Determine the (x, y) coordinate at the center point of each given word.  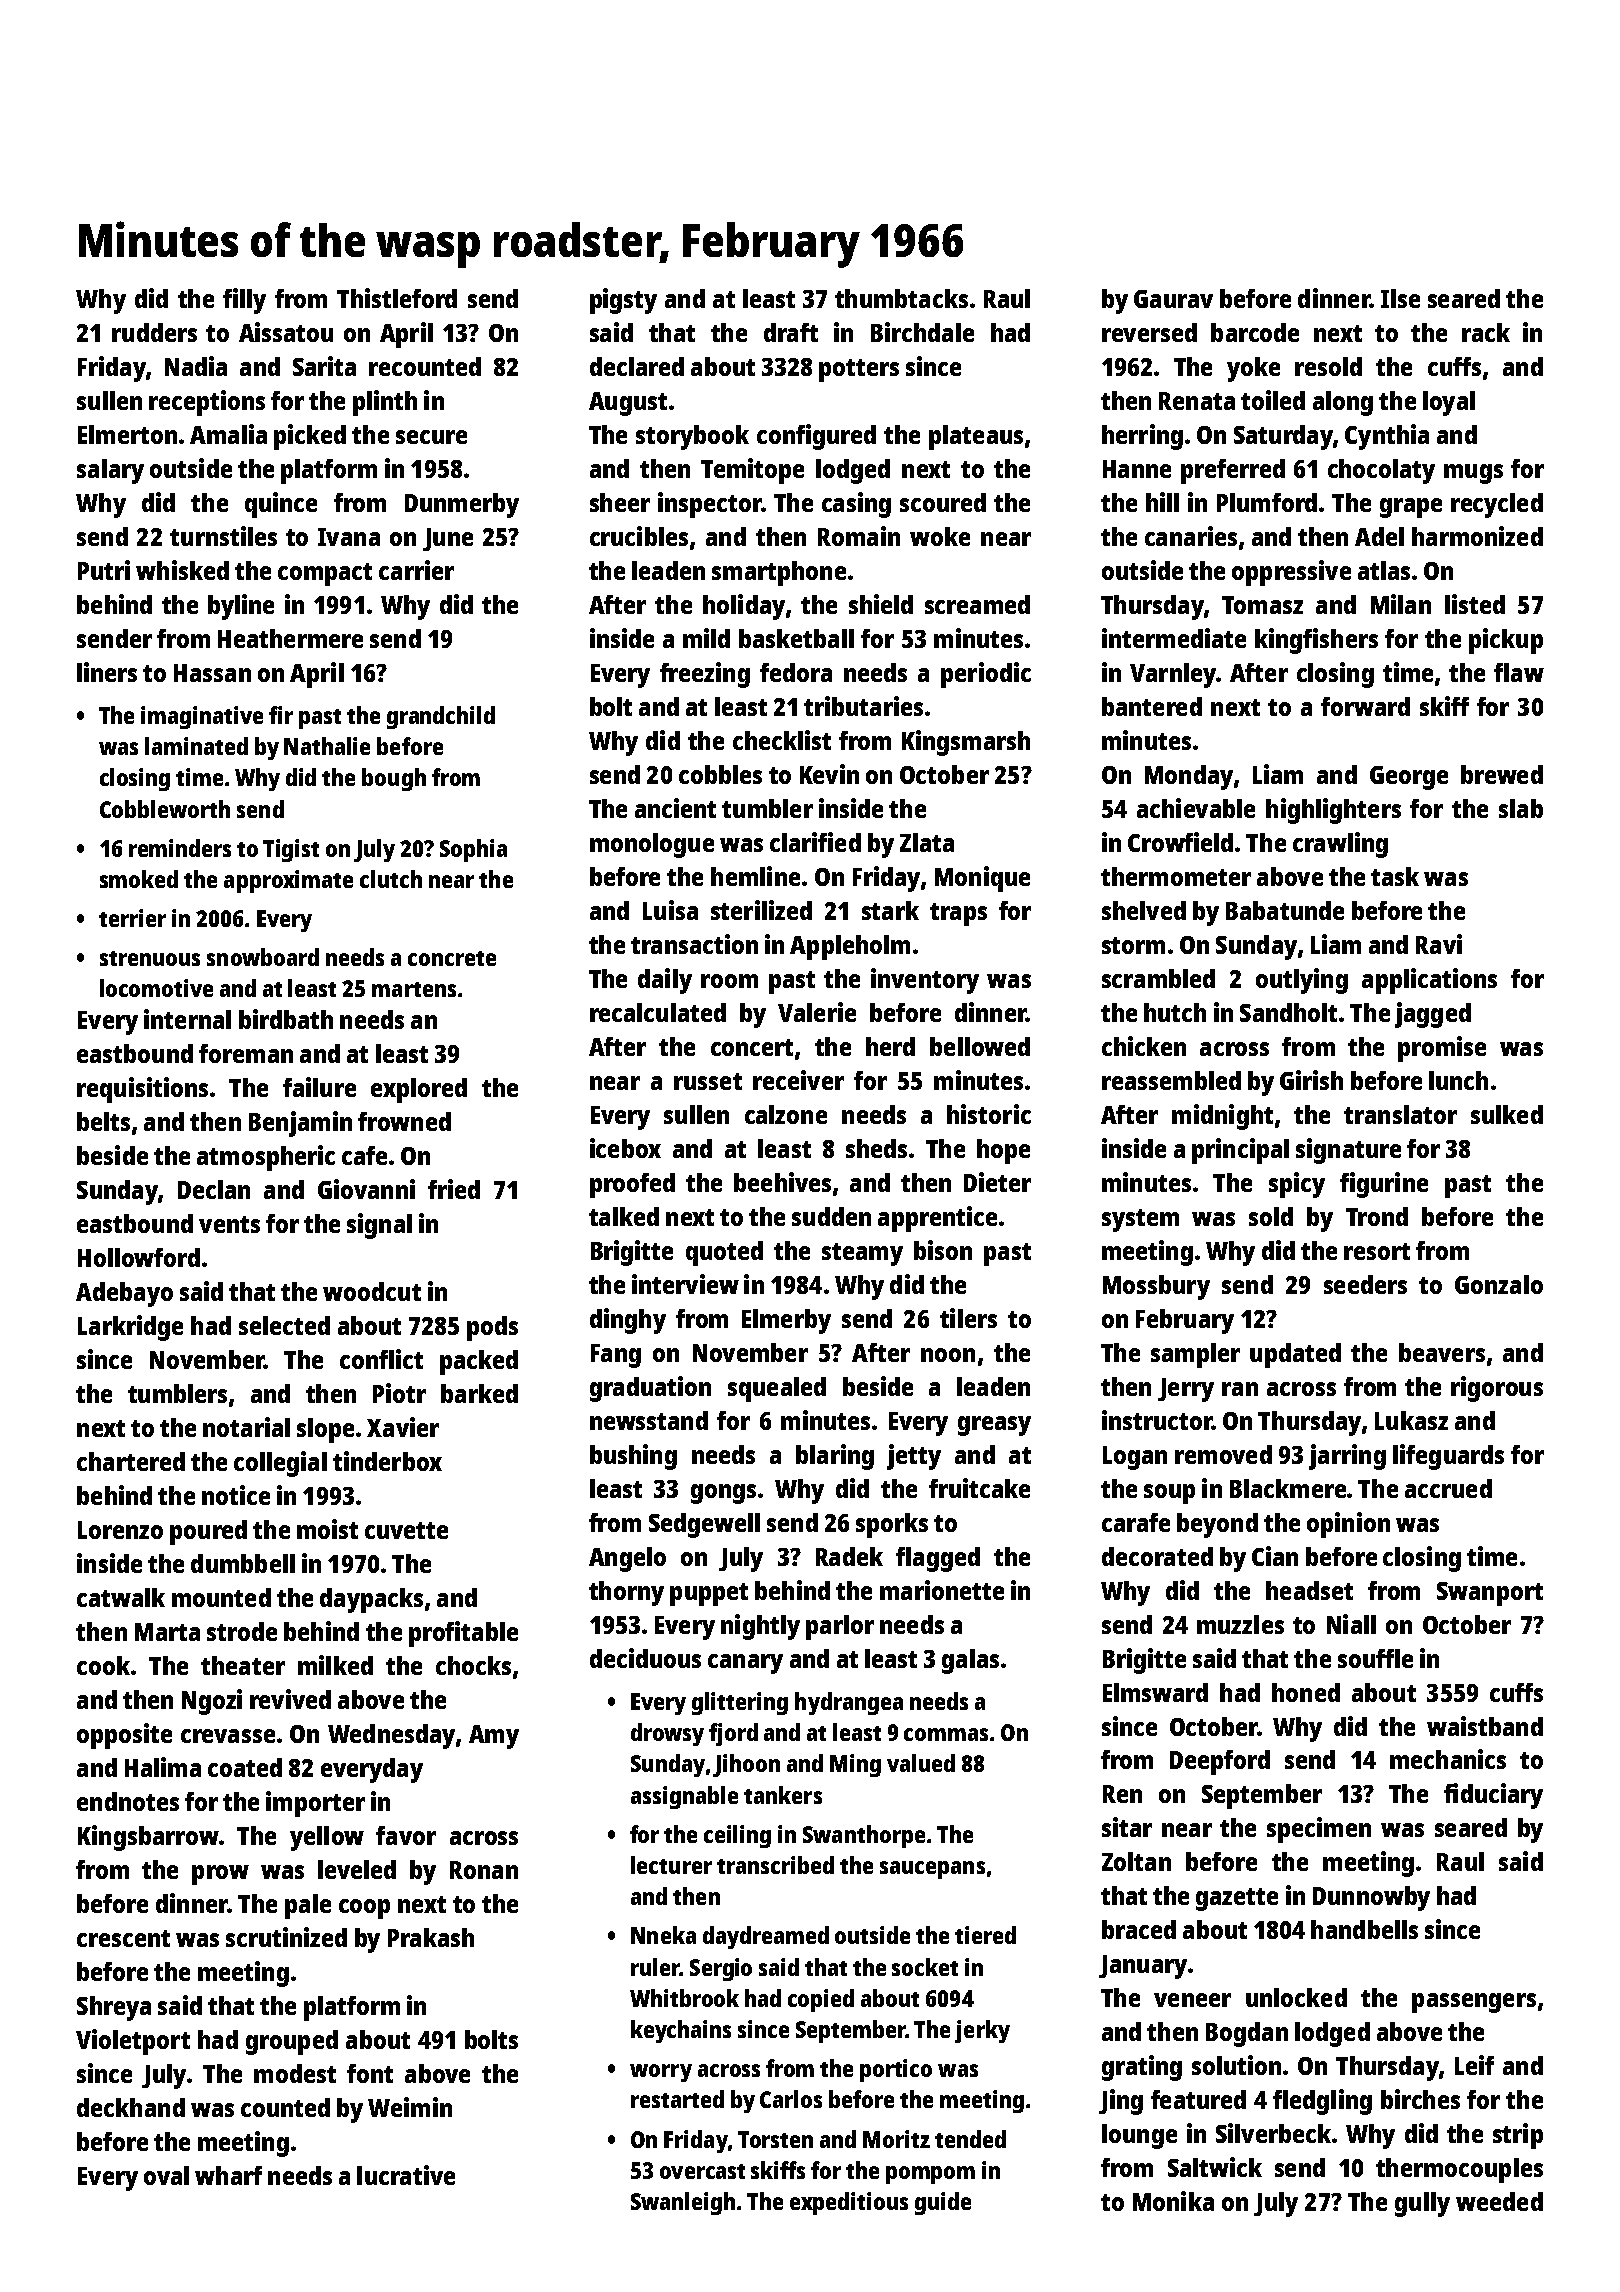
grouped (292, 2042)
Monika (1173, 2201)
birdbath (286, 1019)
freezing (705, 675)
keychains (681, 2031)
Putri (104, 570)
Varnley (1173, 675)
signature (1348, 1151)
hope (1003, 1151)
